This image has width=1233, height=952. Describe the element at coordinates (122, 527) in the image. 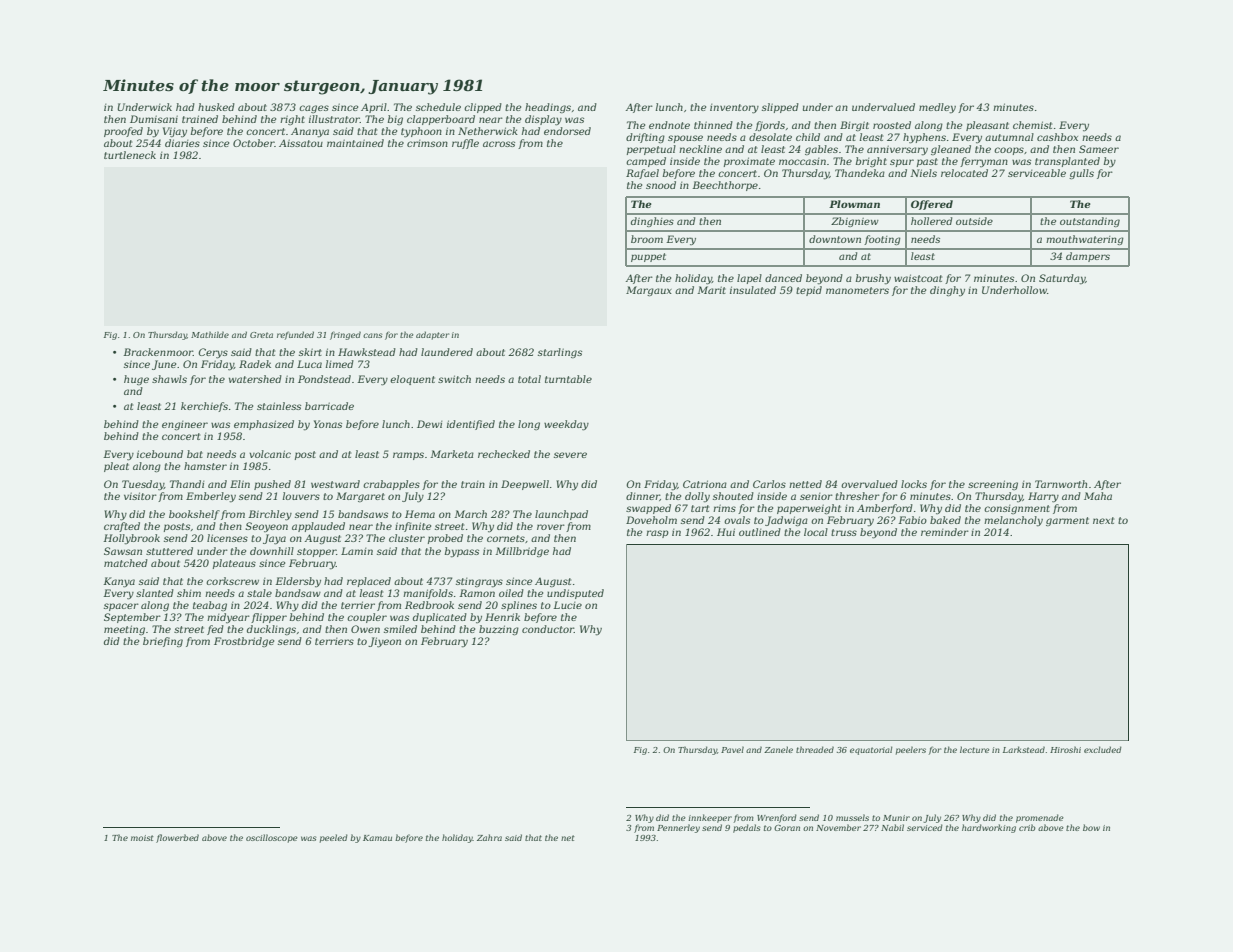

I see `crafted` at that location.
